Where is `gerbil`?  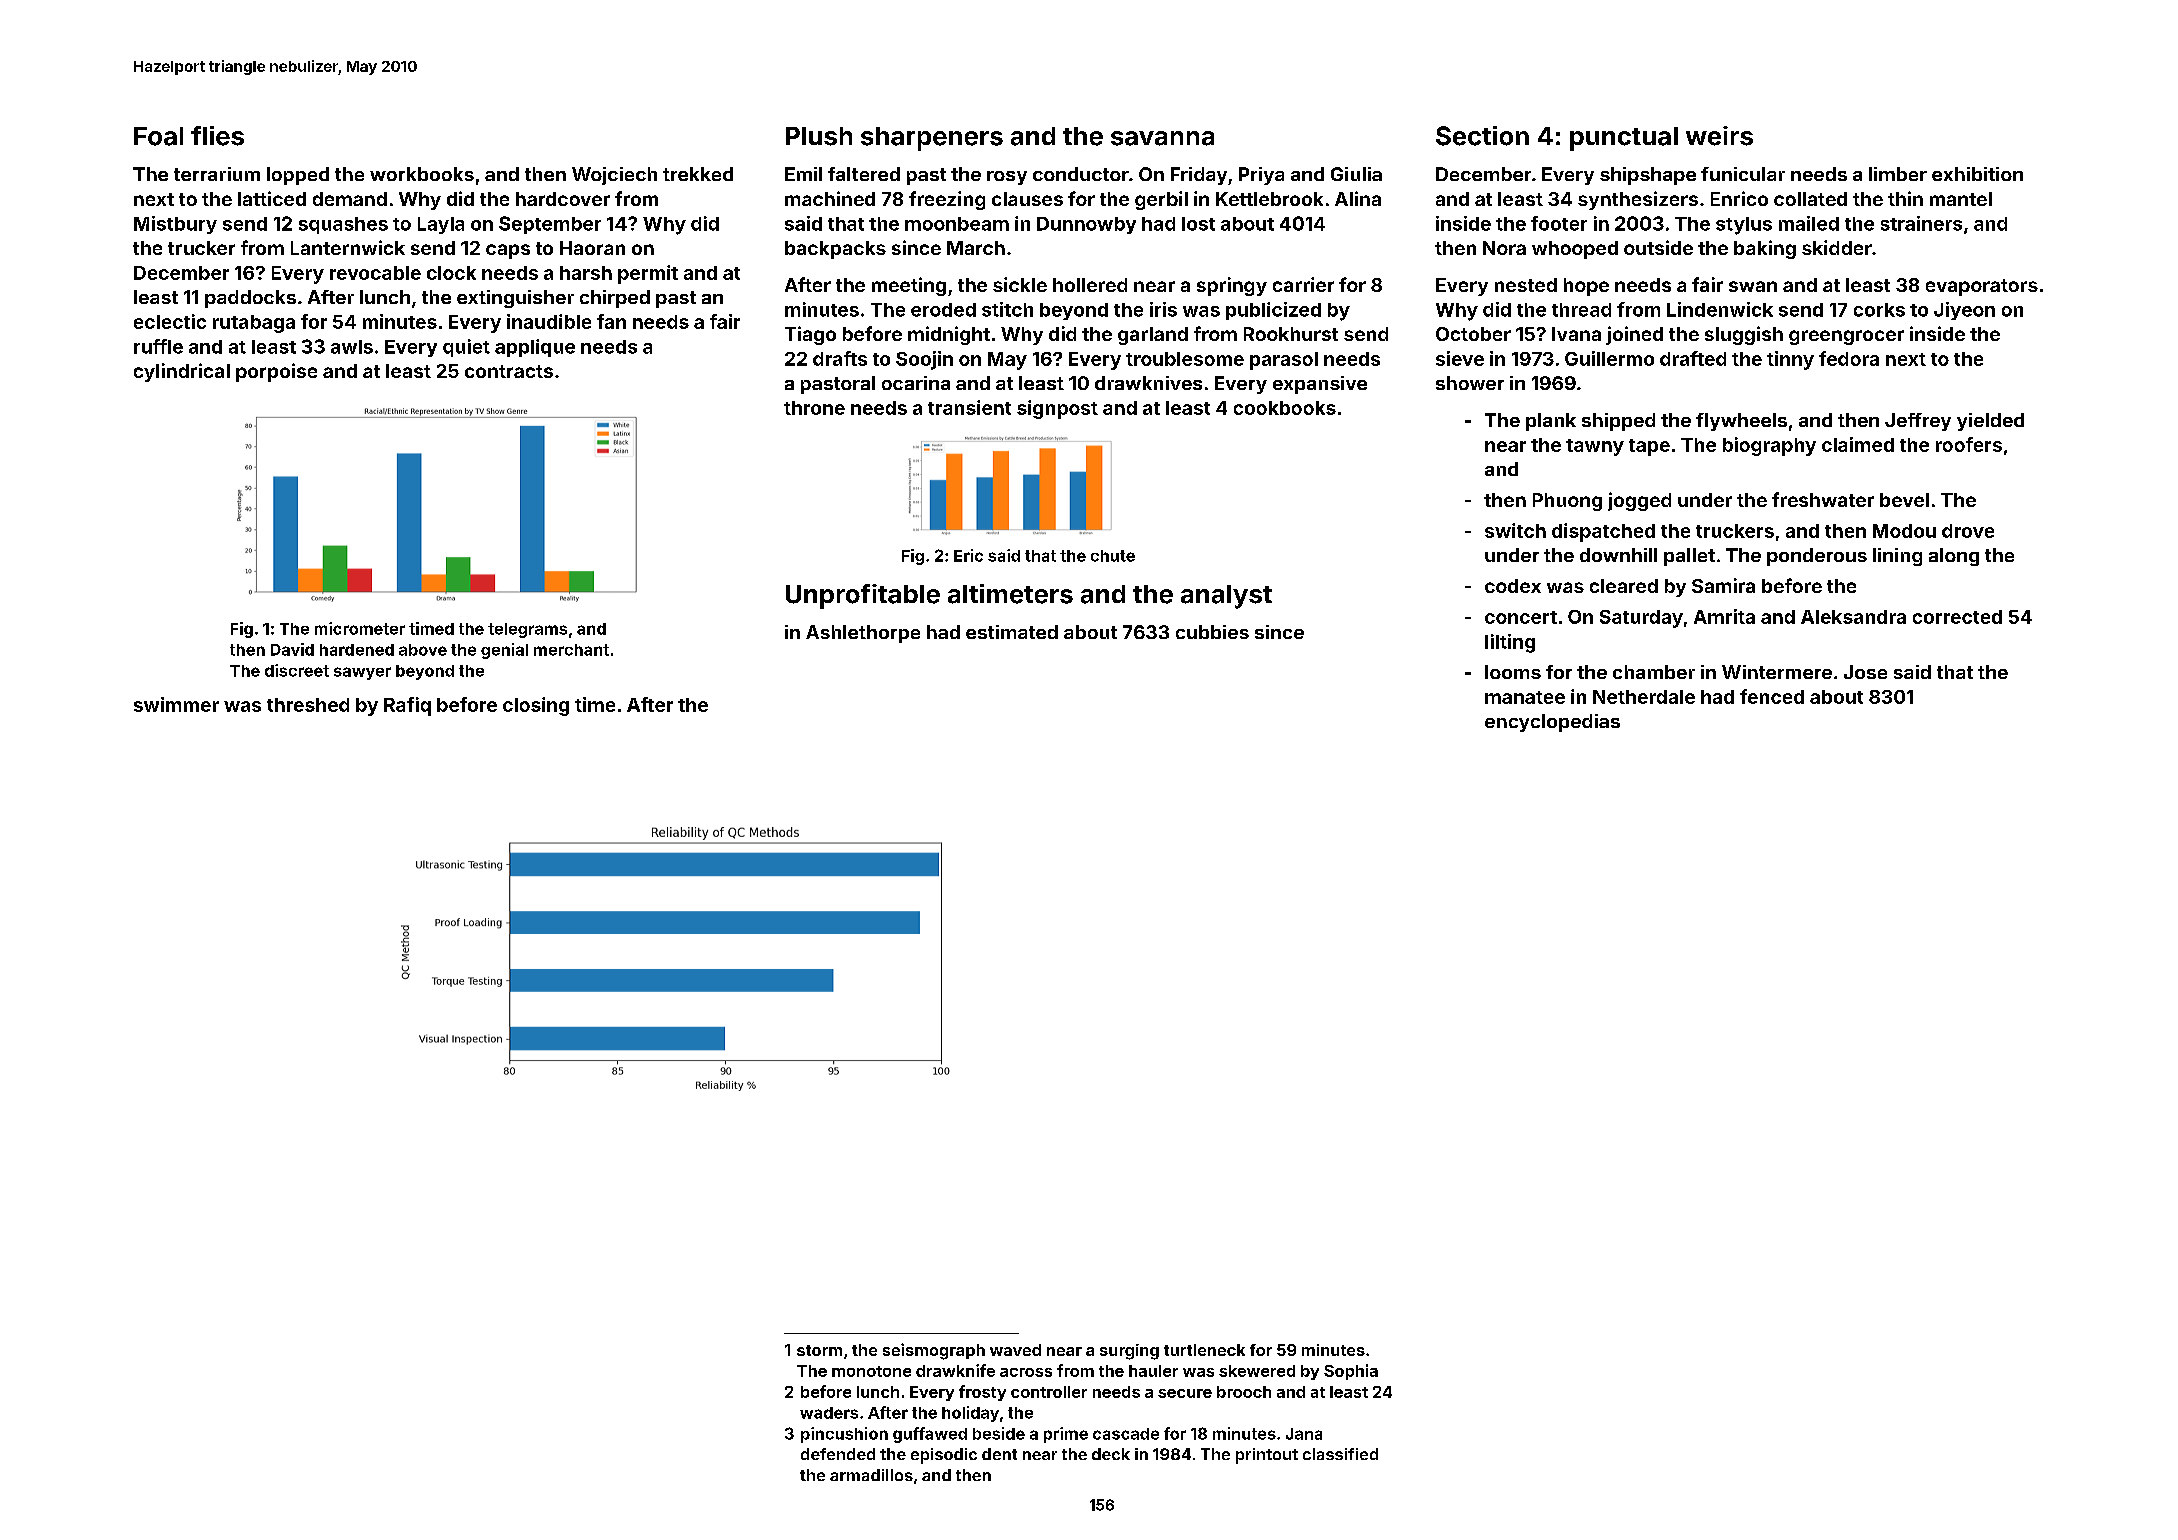
gerbil is located at coordinates (1161, 200).
